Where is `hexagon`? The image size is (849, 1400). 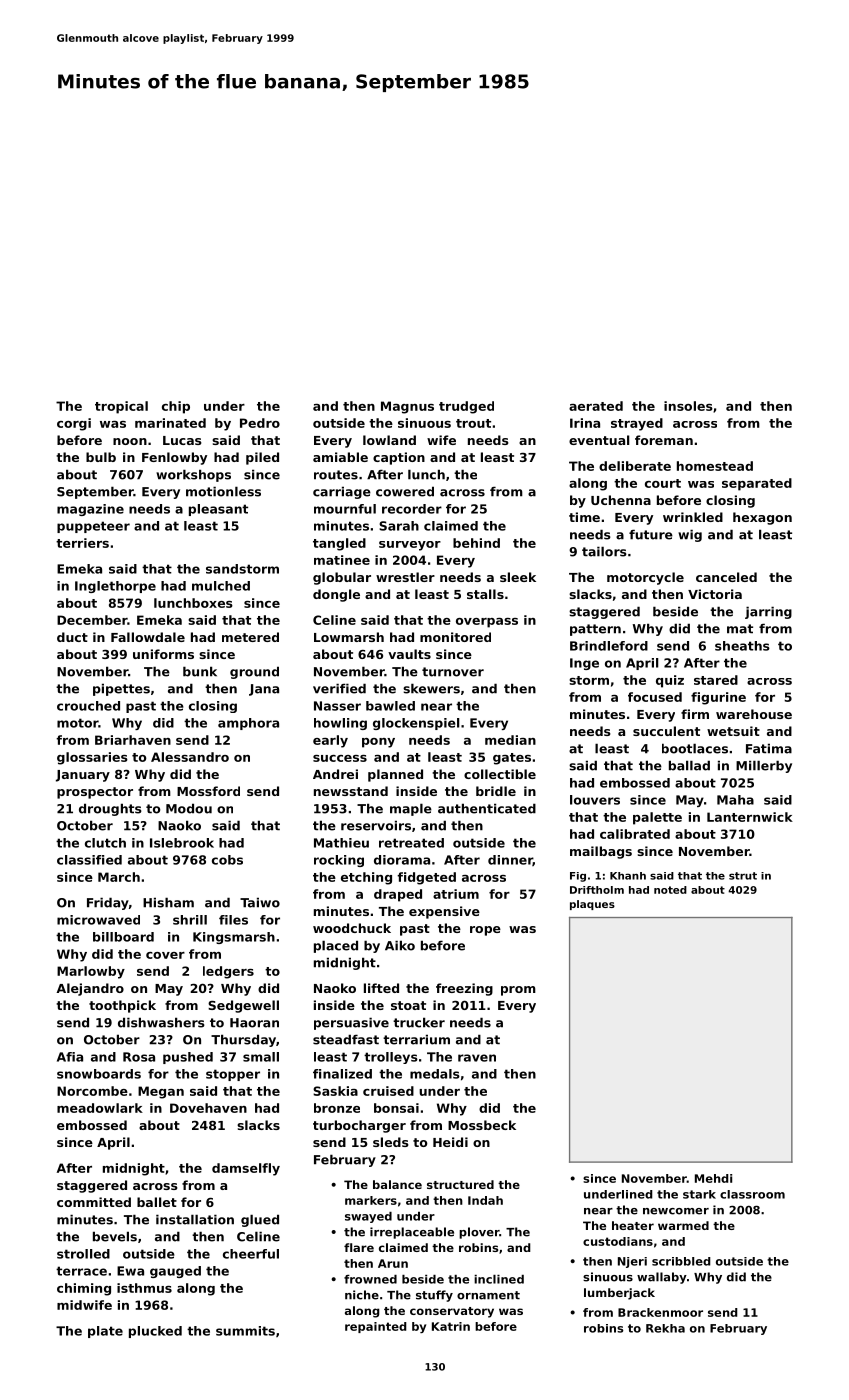
hexagon is located at coordinates (762, 518).
